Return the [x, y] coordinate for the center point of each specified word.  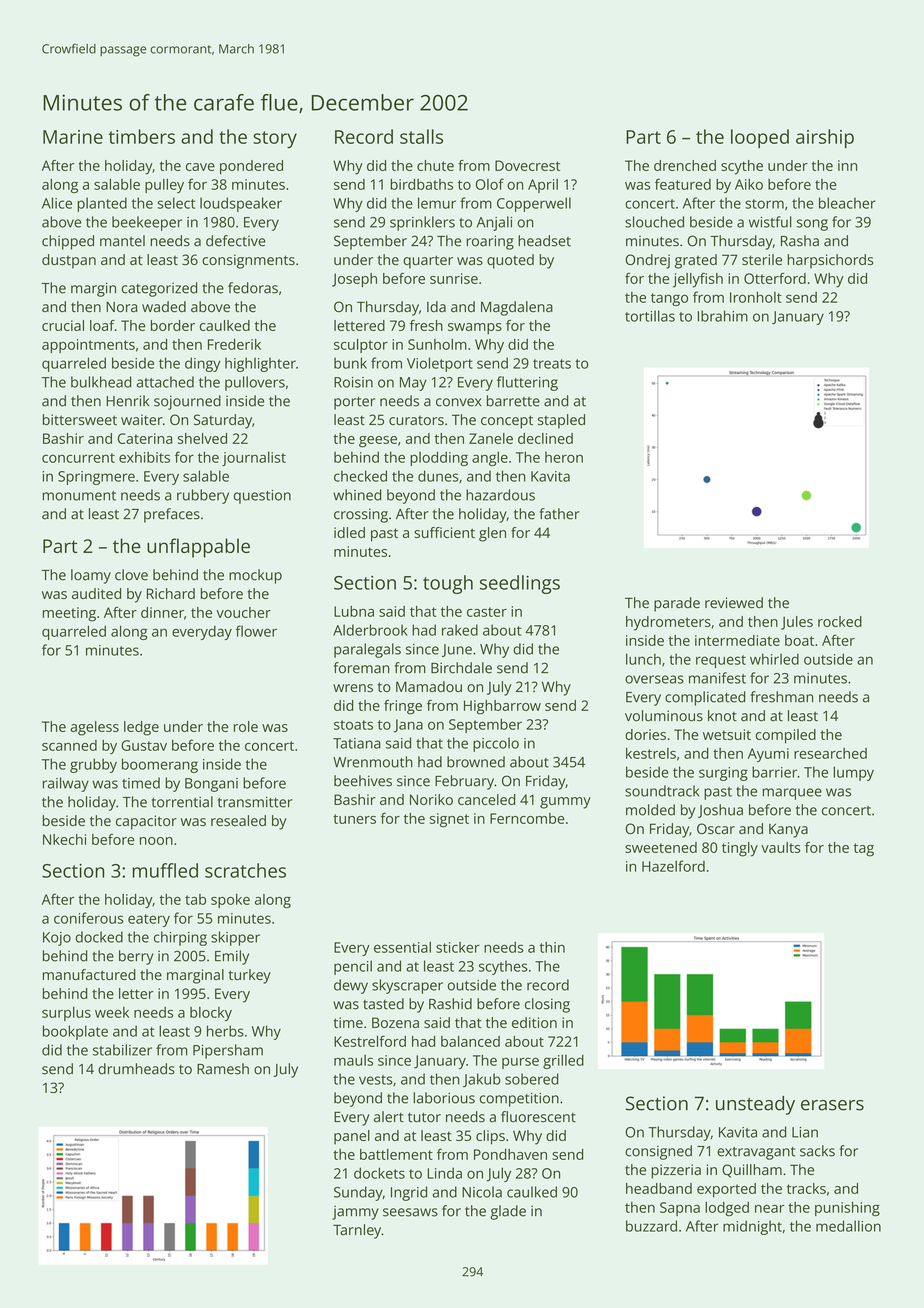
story [275, 139]
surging [723, 774]
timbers [141, 136]
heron [564, 457]
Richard [171, 593]
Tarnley [357, 1231]
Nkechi [64, 839]
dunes [438, 476]
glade [508, 1212]
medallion [848, 1226]
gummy [565, 803]
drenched [685, 165]
